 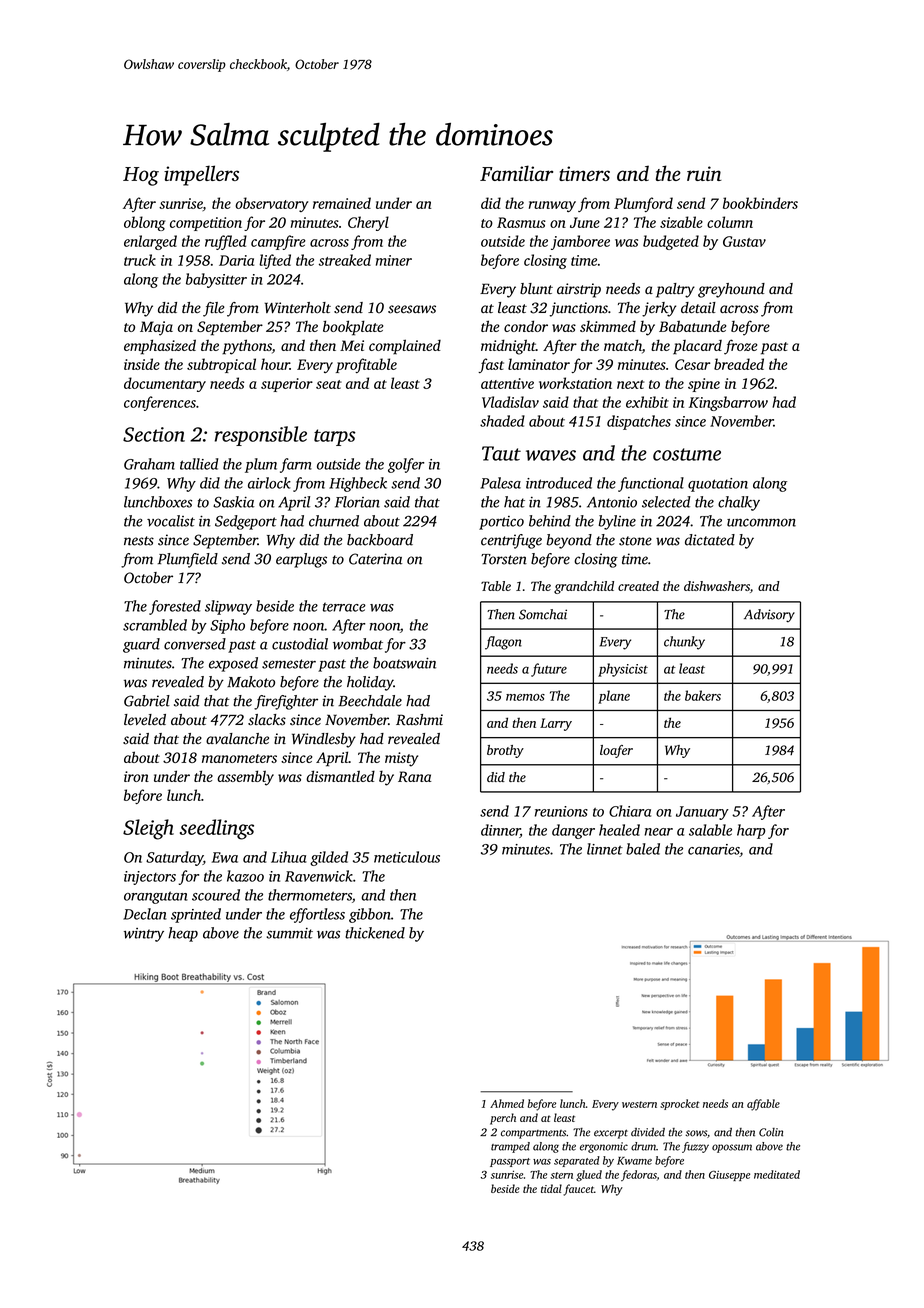 I want to click on ruin, so click(x=704, y=173).
